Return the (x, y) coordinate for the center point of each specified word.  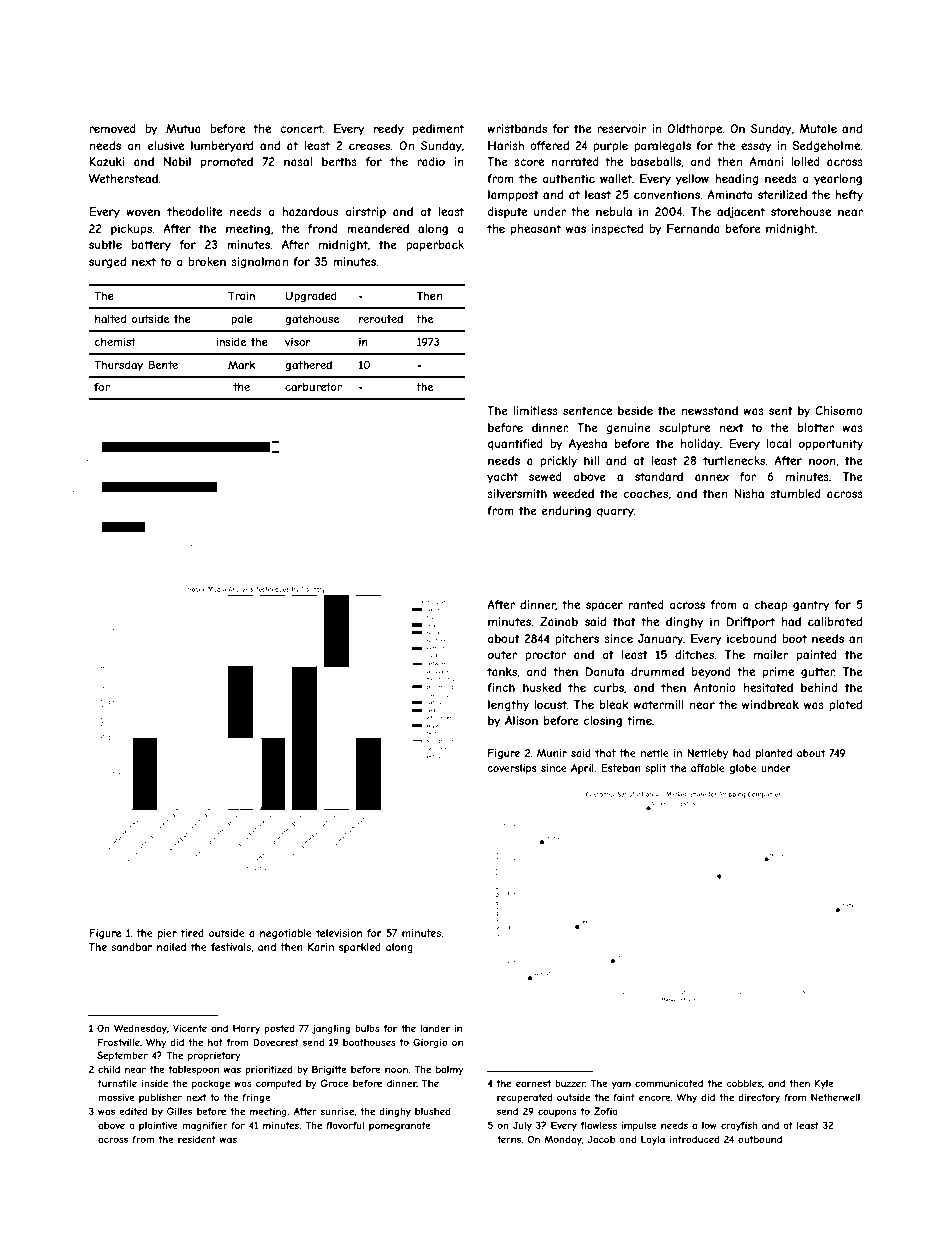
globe (743, 769)
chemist (115, 342)
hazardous (310, 211)
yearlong (838, 180)
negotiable (286, 934)
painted (817, 656)
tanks (502, 672)
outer (502, 654)
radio (431, 161)
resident (197, 1139)
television (339, 933)
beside (635, 410)
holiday (700, 445)
